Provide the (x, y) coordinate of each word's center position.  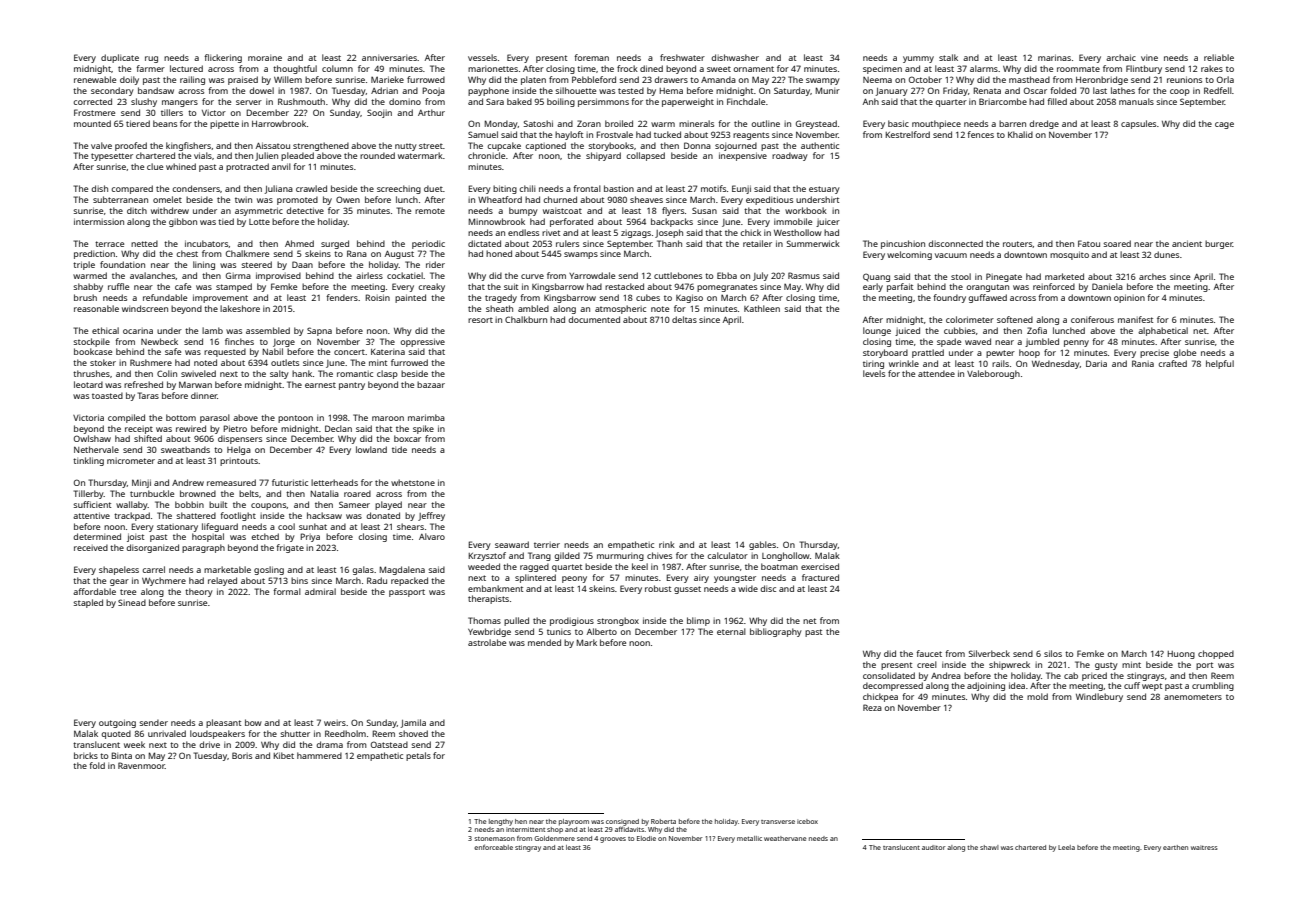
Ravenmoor (141, 765)
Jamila (413, 723)
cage (1224, 125)
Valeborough (993, 374)
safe (173, 351)
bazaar (431, 384)
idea (1017, 685)
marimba (426, 417)
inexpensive (743, 156)
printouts (239, 462)
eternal (731, 631)
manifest (1135, 319)
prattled (928, 353)
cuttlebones (678, 275)
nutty (406, 147)
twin (243, 200)
